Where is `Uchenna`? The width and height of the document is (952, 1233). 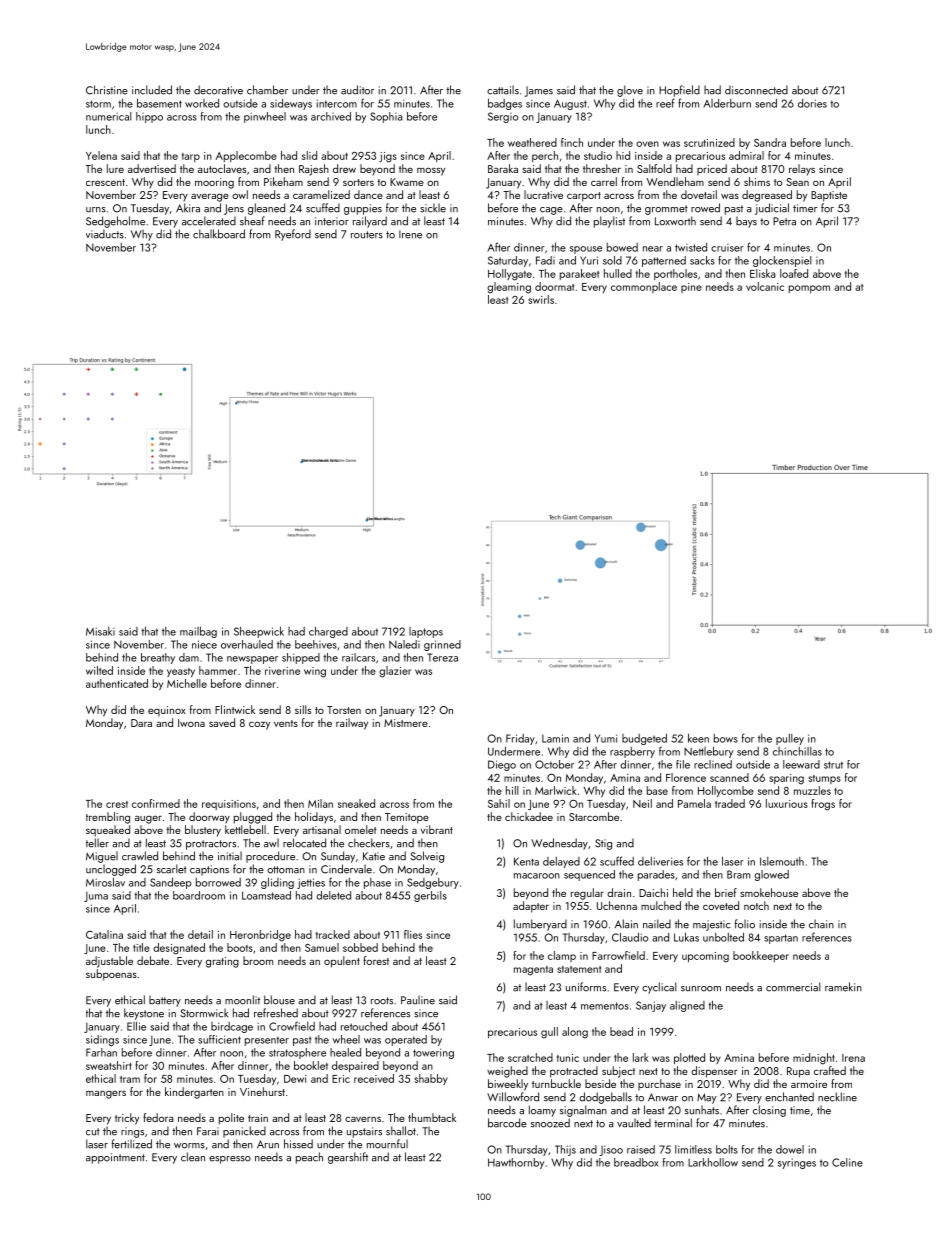 Uchenna is located at coordinates (617, 905).
